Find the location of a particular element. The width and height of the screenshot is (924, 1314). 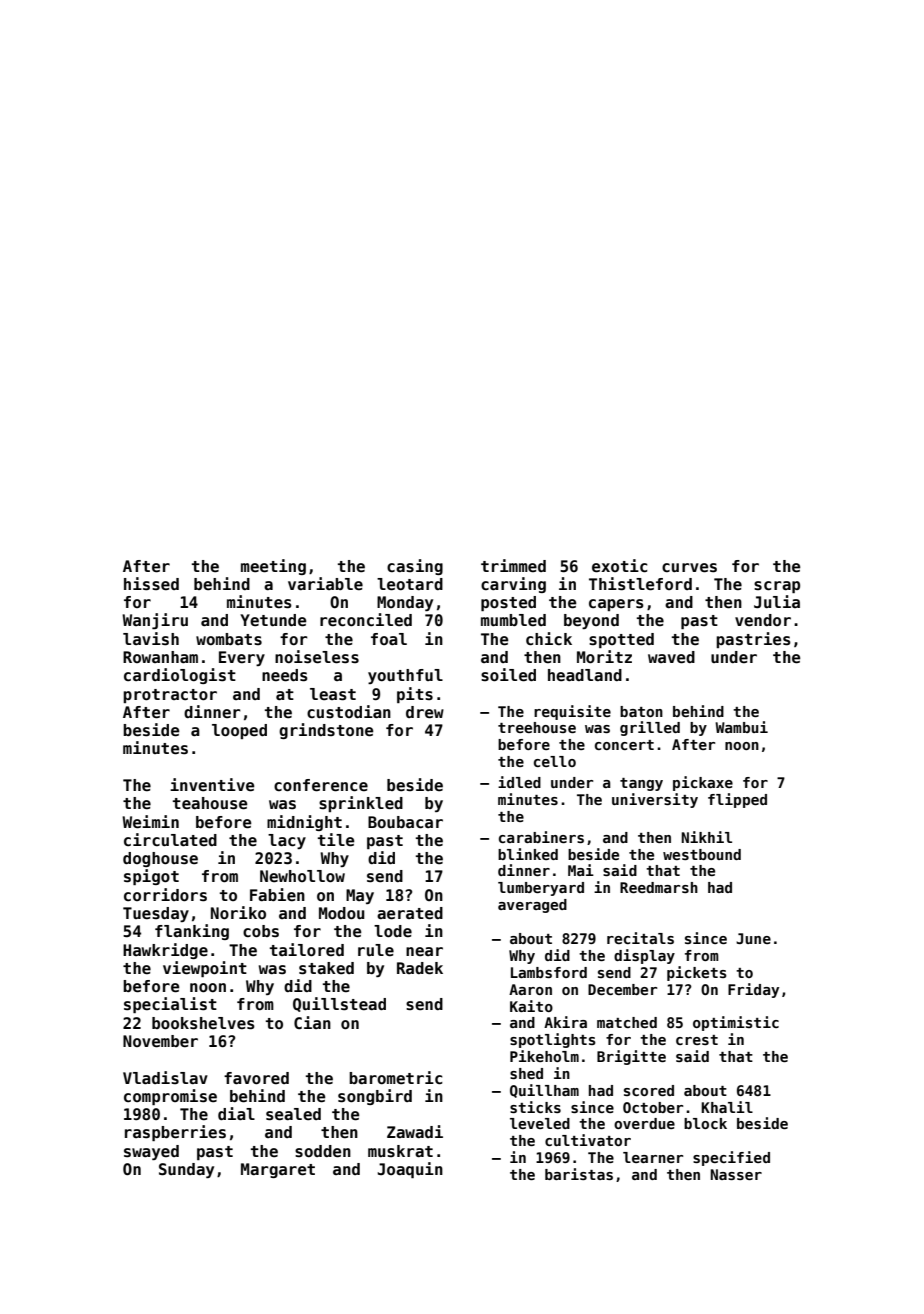

trimmed is located at coordinates (513, 566).
